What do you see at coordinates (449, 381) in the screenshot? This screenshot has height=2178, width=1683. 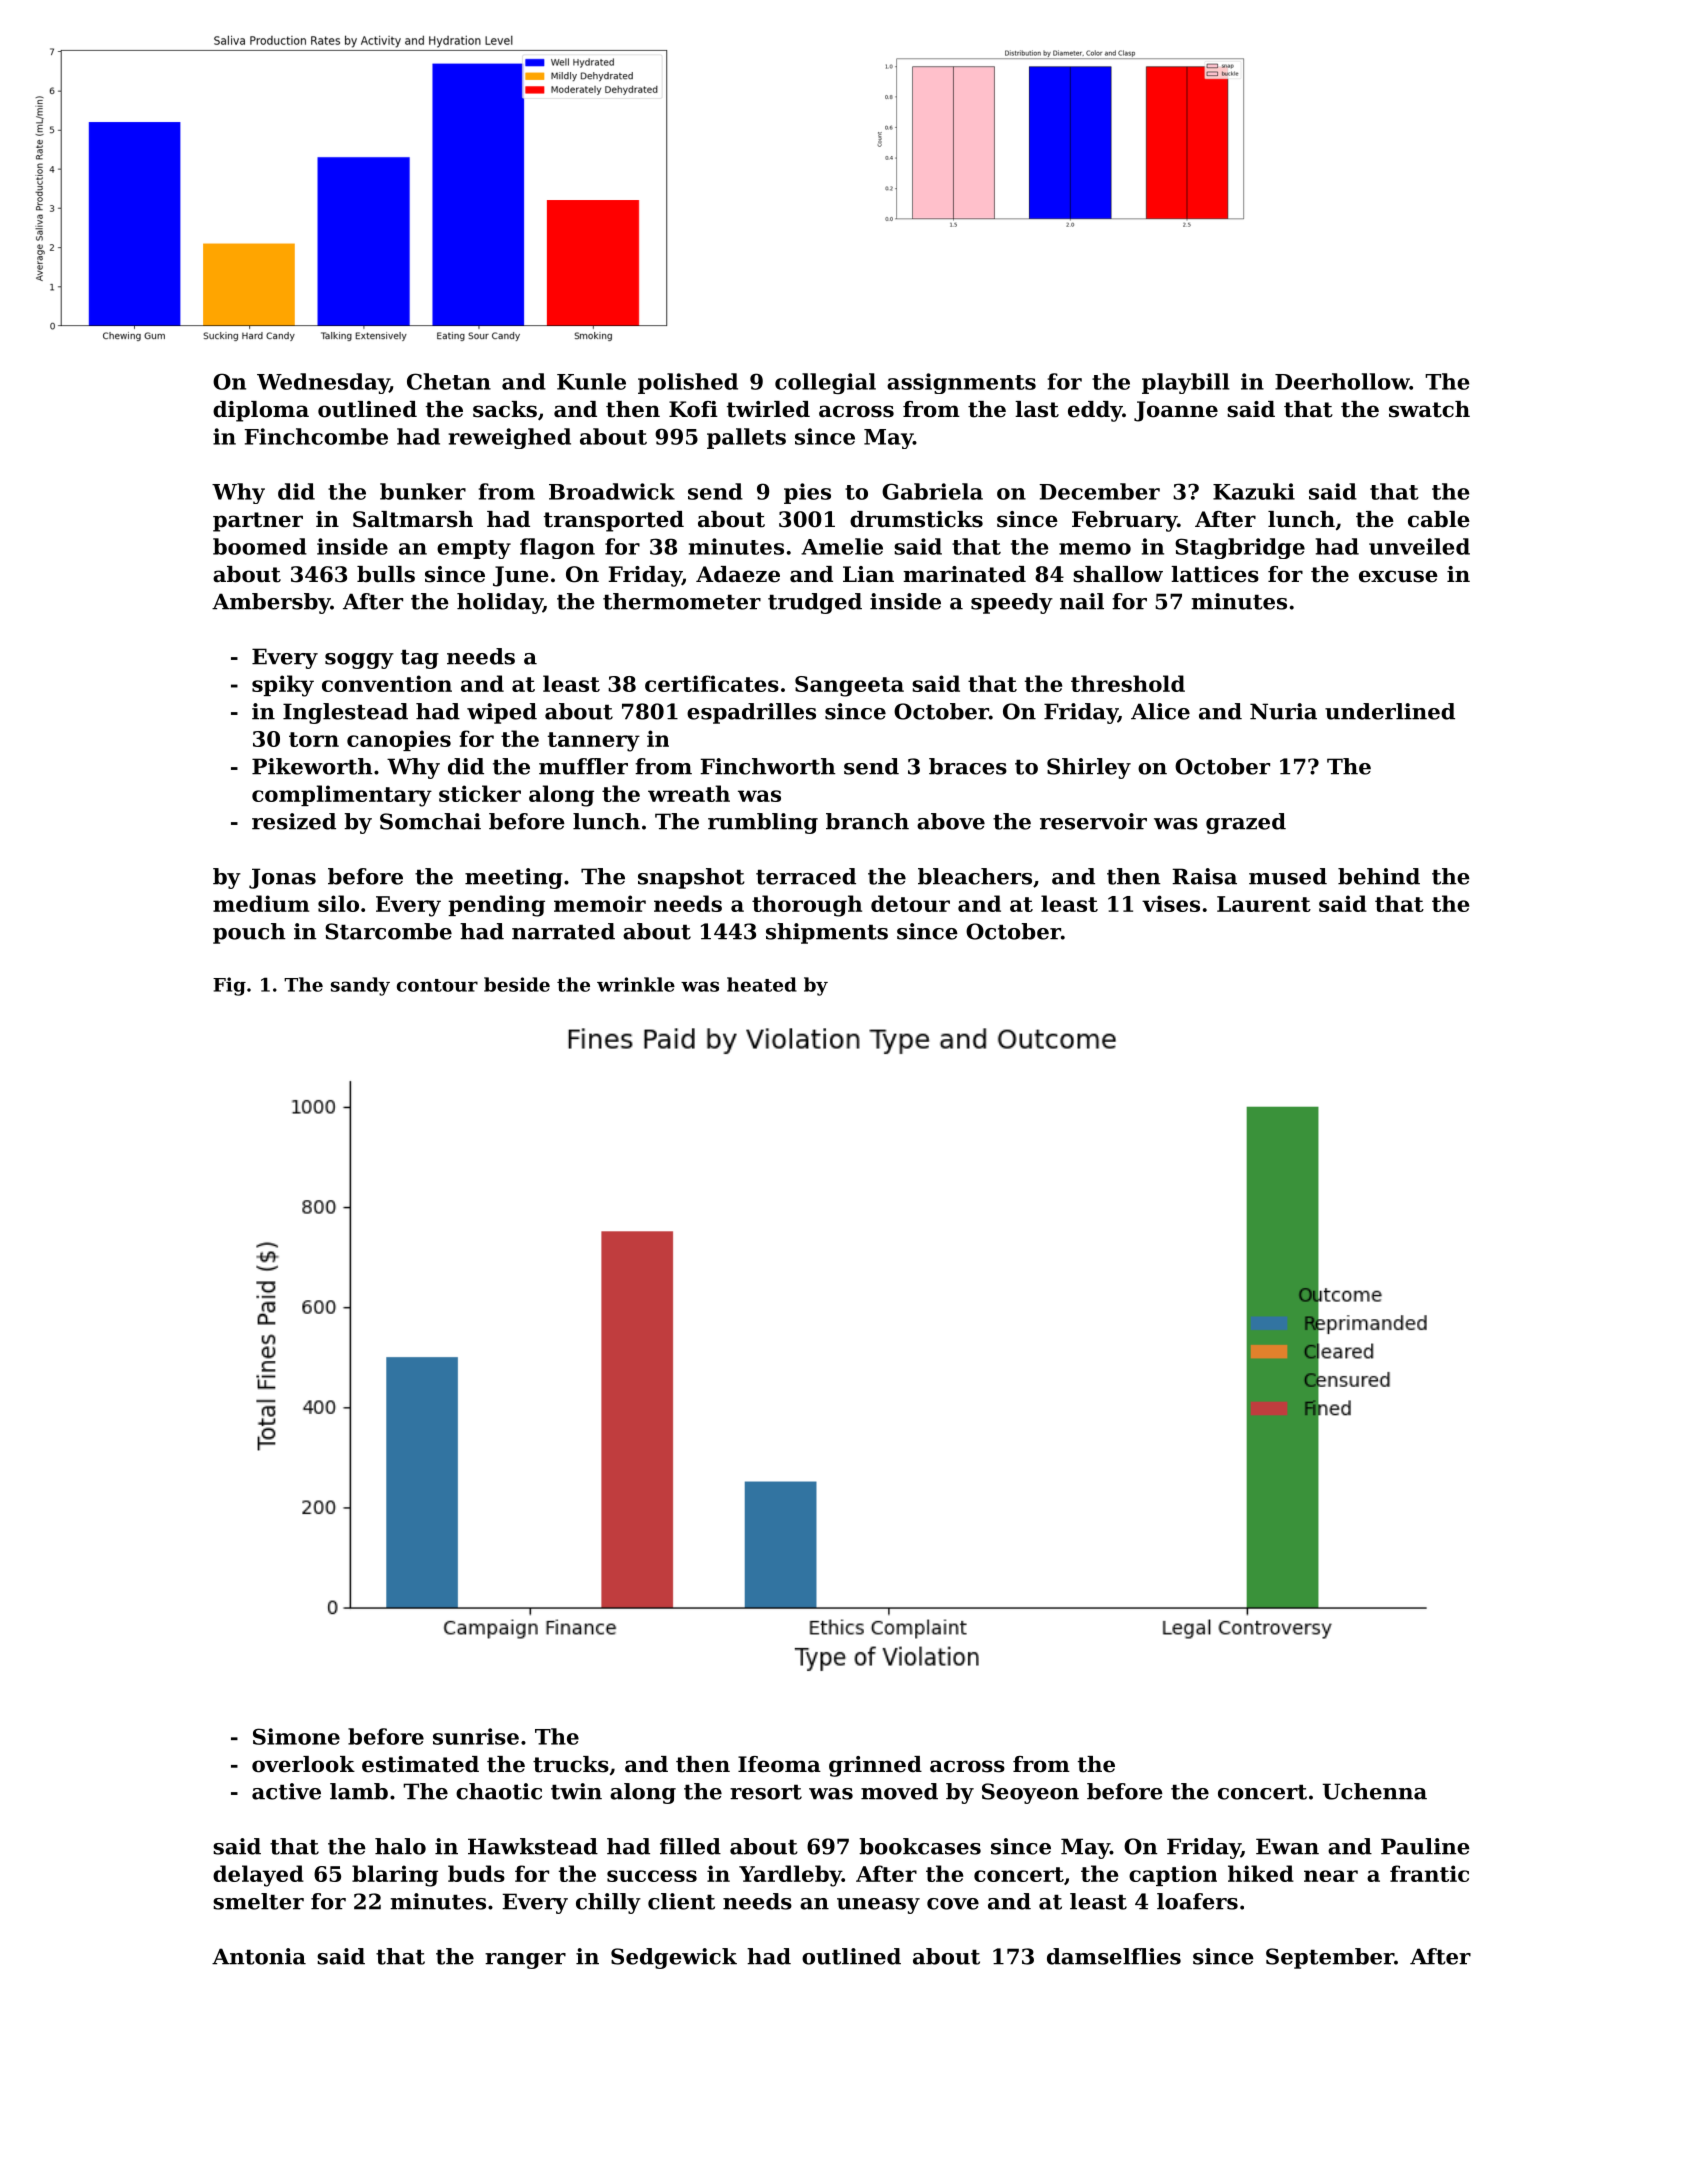 I see `Chetan` at bounding box center [449, 381].
